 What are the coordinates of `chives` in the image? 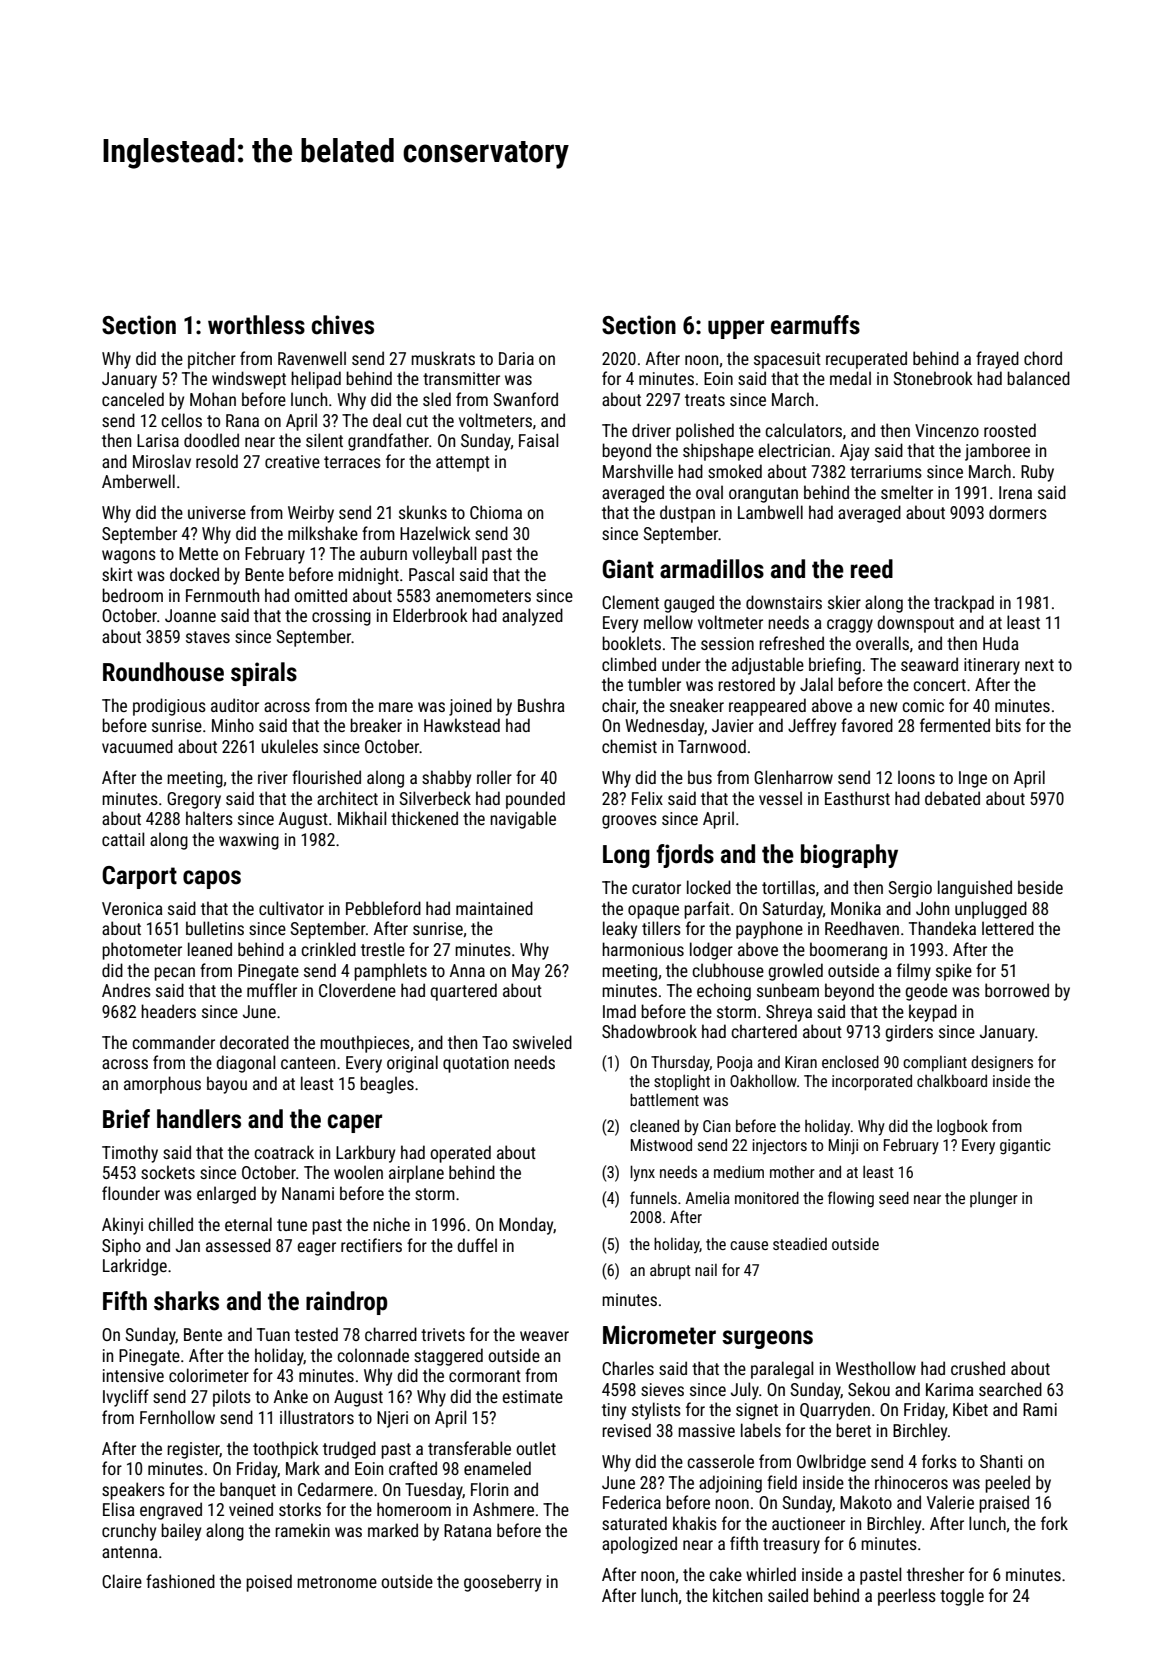 It's located at (343, 325).
